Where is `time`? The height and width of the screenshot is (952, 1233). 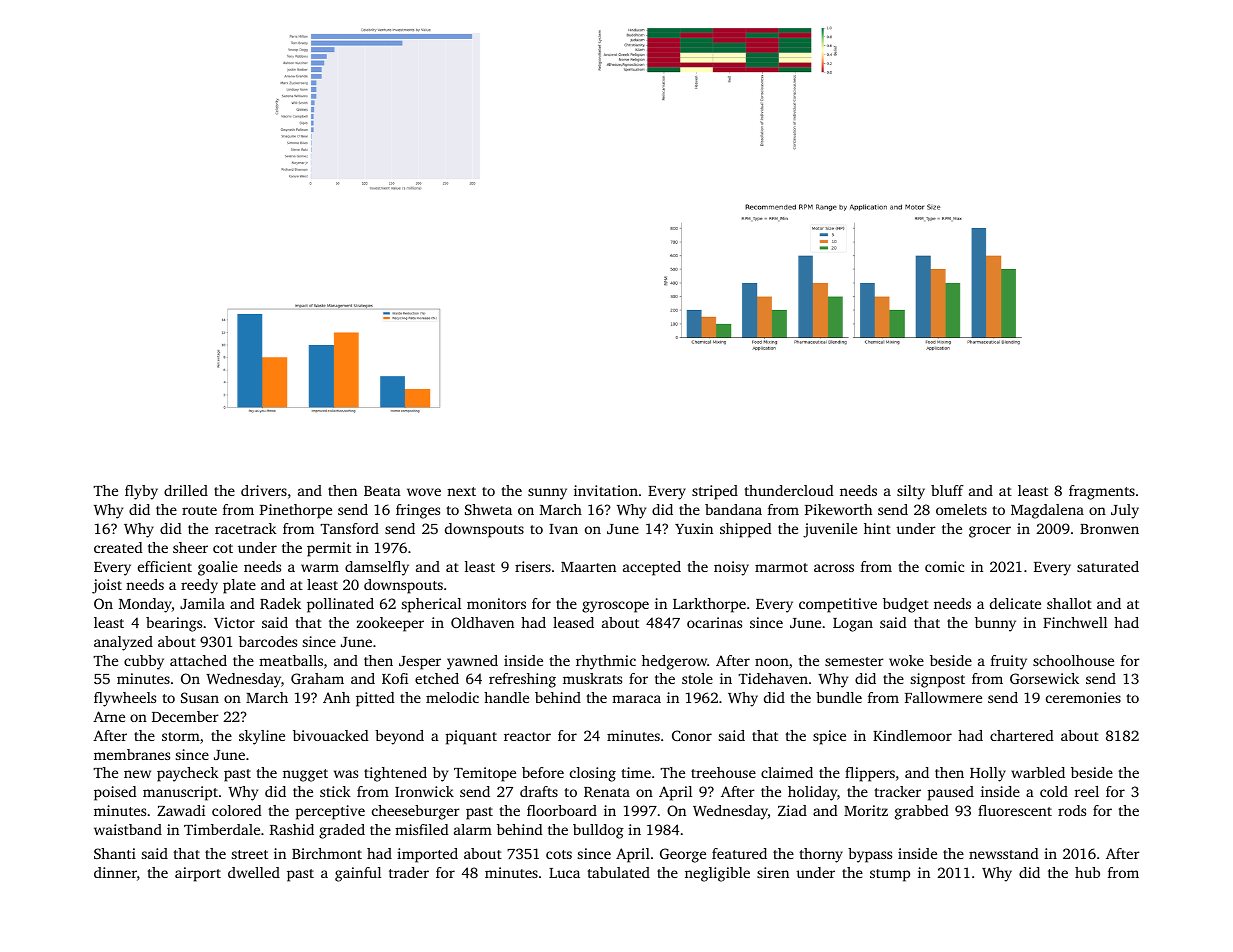
time is located at coordinates (636, 772).
